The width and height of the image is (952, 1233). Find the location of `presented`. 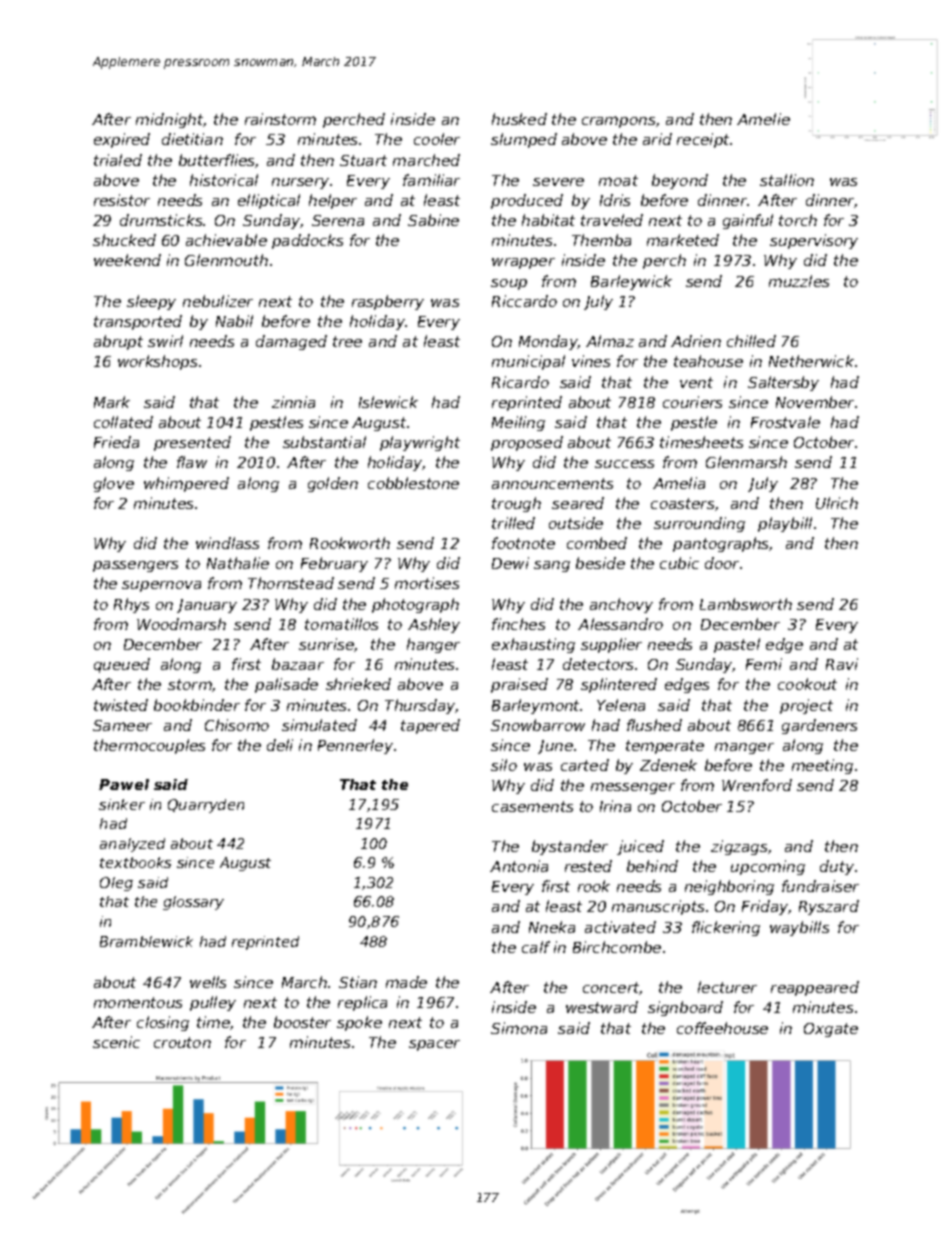

presented is located at coordinates (192, 443).
